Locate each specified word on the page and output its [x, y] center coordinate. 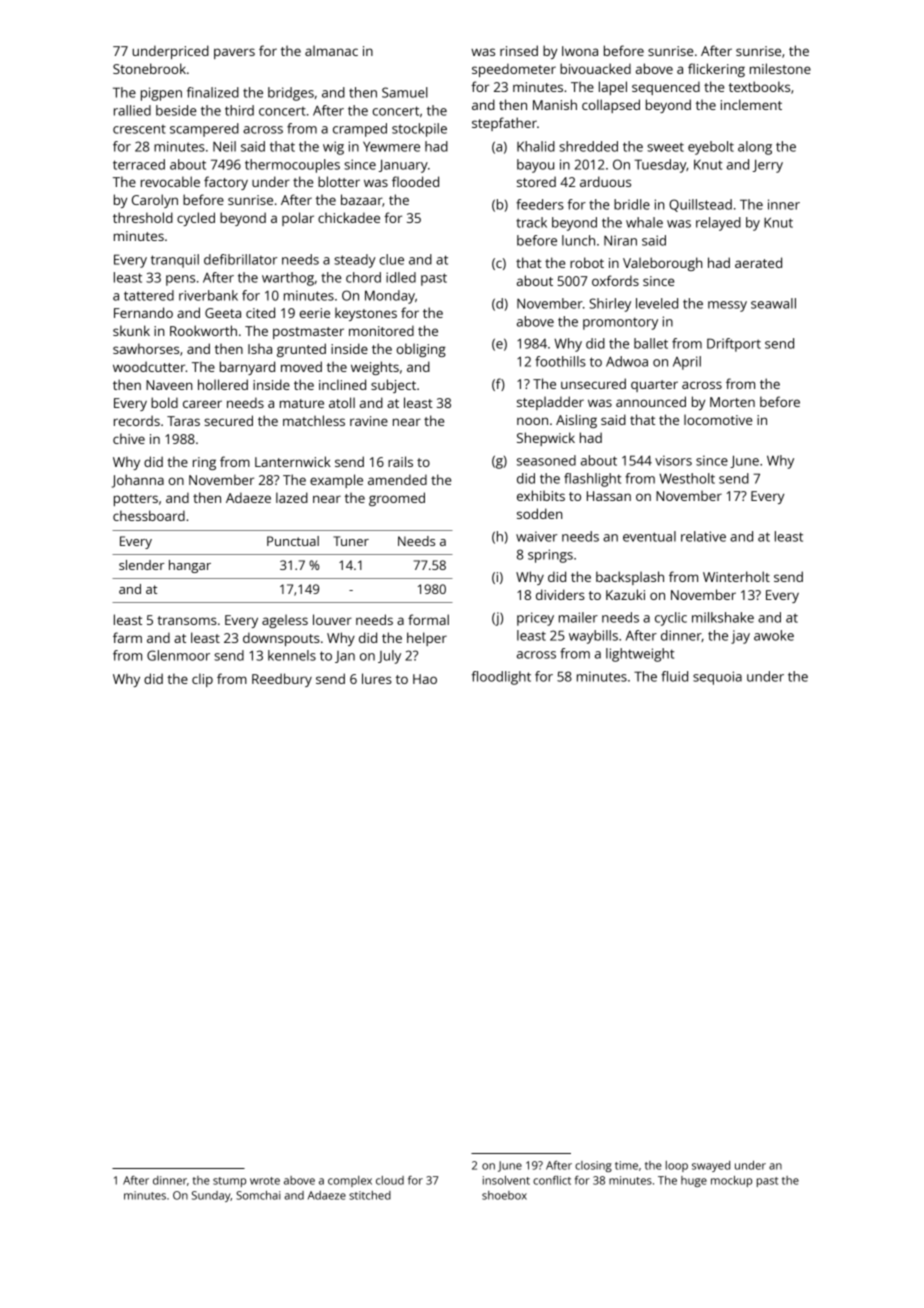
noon [532, 421]
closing [593, 1166]
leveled [657, 303]
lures [377, 678]
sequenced [666, 88]
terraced [139, 164]
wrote [265, 1181]
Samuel [405, 92]
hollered [223, 384]
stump [229, 1182]
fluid [674, 676]
